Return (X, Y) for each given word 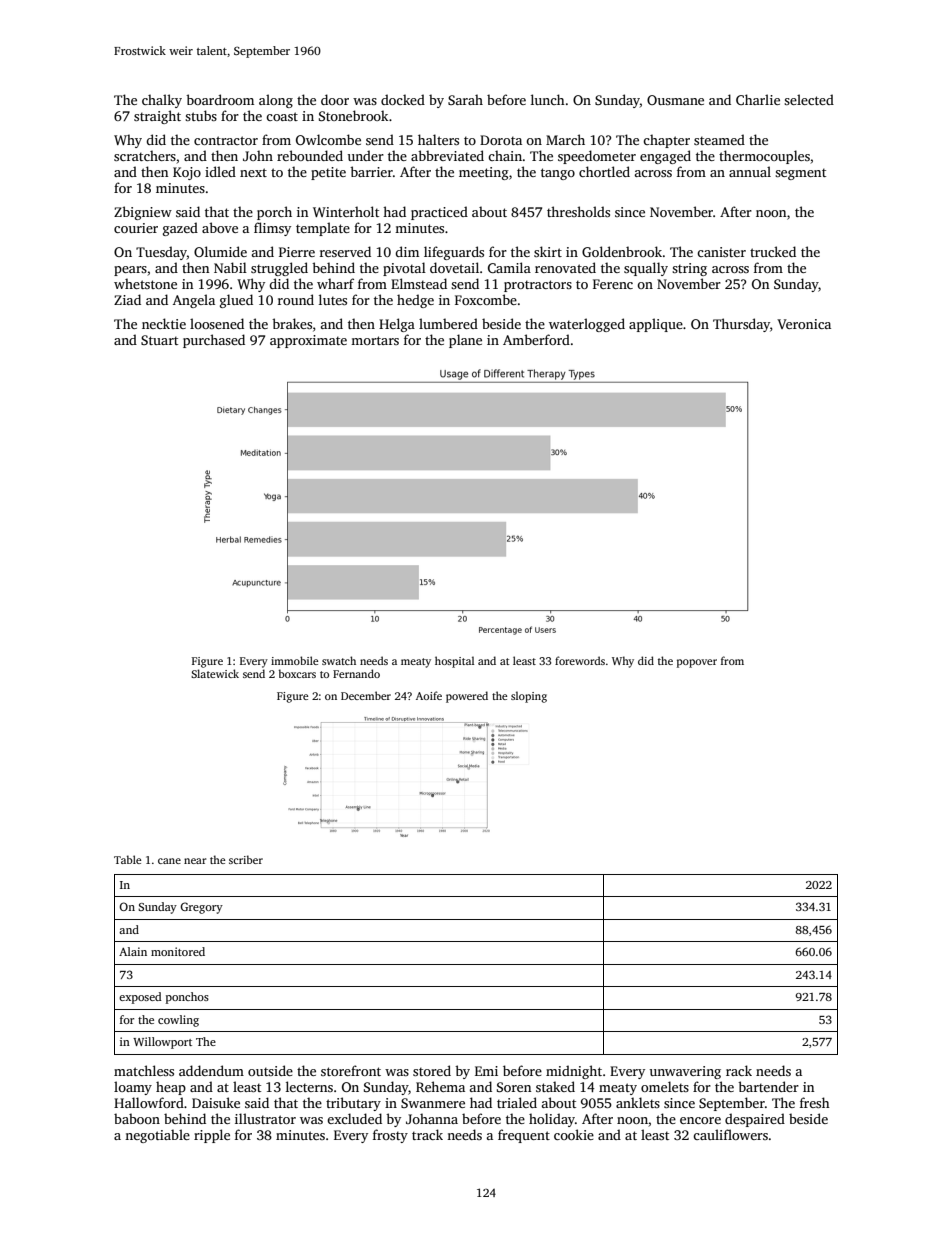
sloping (529, 697)
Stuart (159, 340)
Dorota (501, 140)
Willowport (162, 1043)
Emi (486, 1071)
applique (656, 325)
